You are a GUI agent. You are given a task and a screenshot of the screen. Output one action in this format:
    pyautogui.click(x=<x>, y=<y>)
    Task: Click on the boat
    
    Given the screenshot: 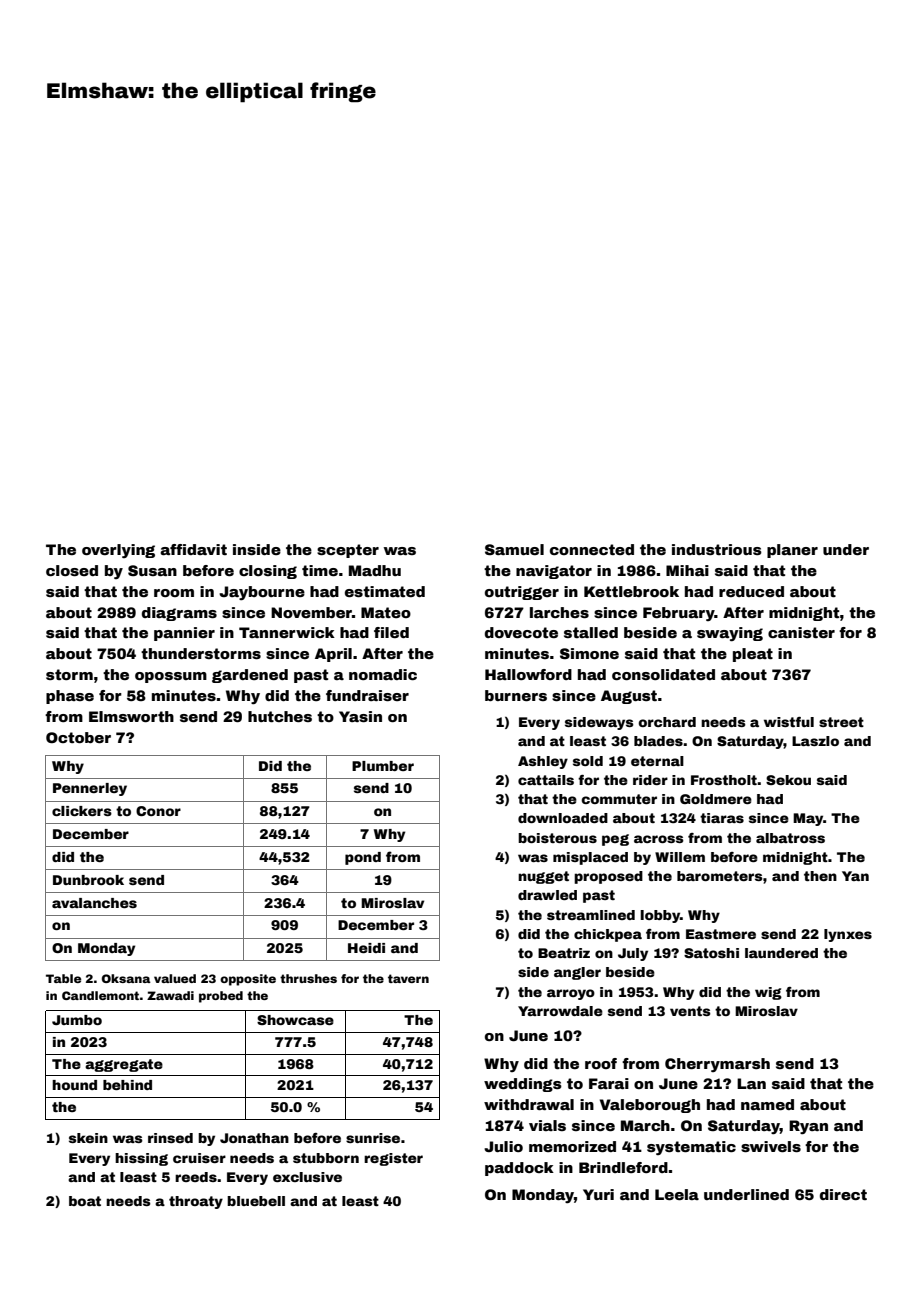 What is the action you would take?
    pyautogui.click(x=85, y=1201)
